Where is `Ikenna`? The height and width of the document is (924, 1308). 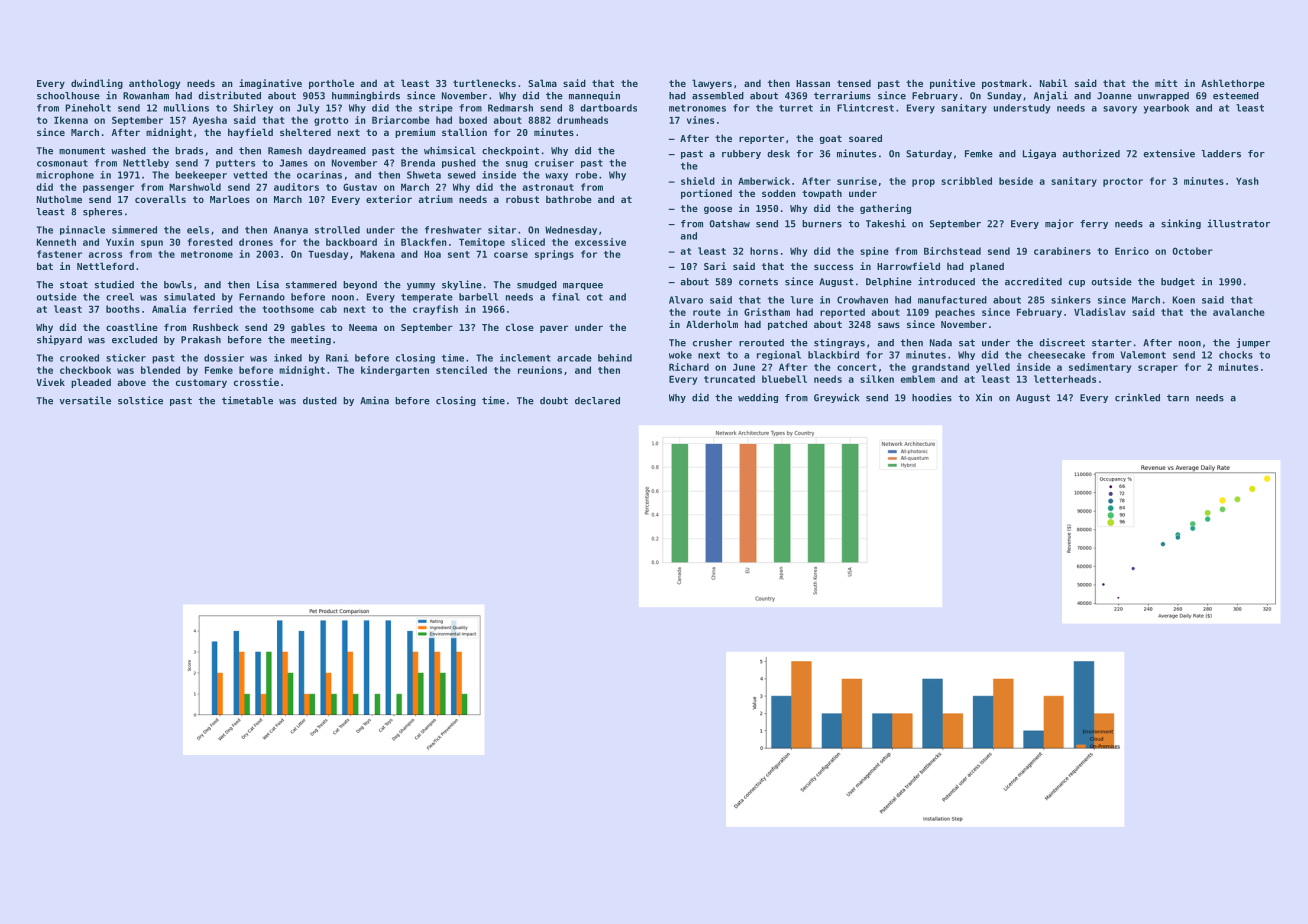
Ikenna is located at coordinates (71, 120).
